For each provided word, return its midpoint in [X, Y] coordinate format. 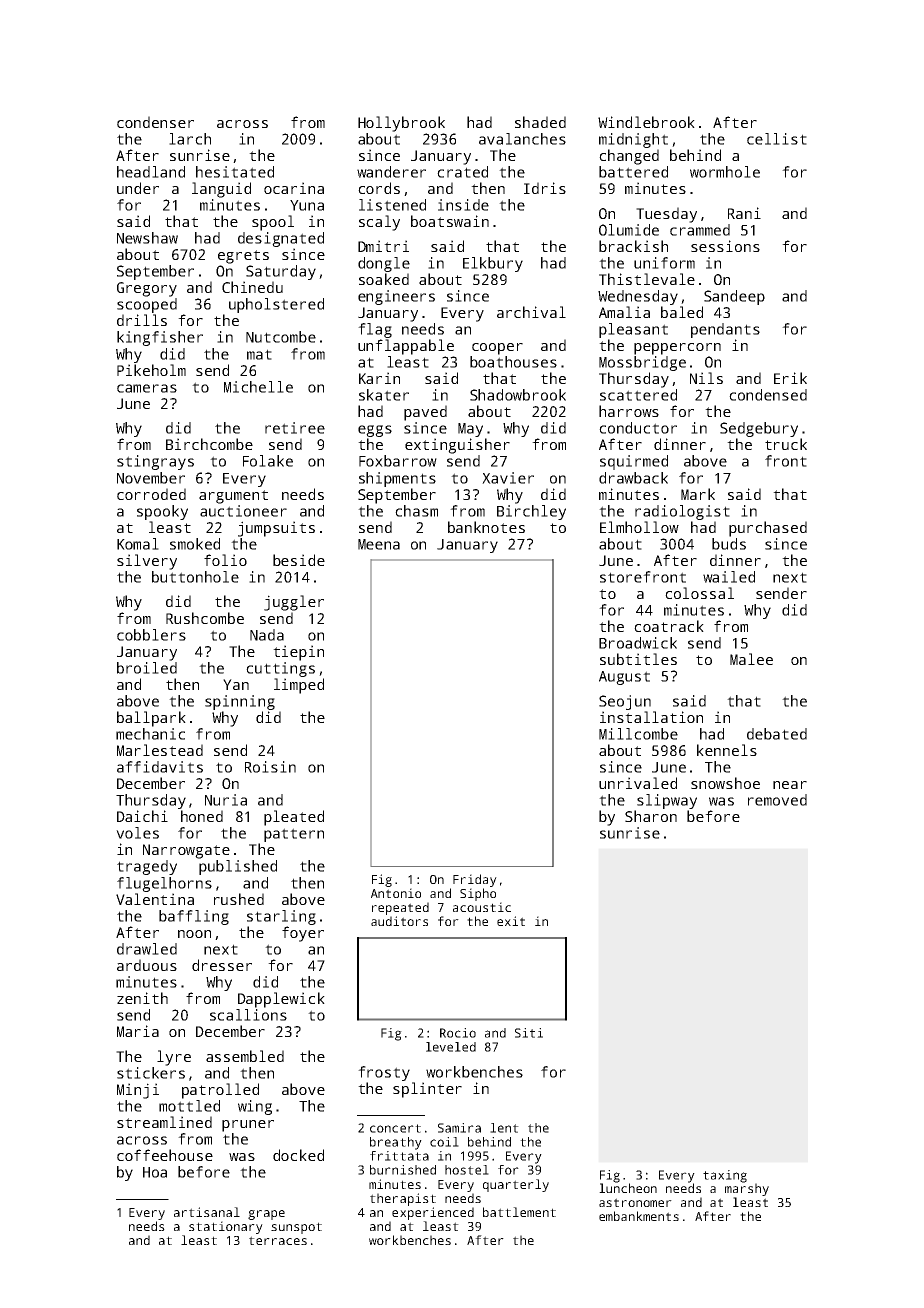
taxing [725, 1176]
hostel [467, 1170]
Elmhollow [639, 527]
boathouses [513, 362]
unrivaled [638, 783]
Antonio [396, 893]
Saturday [281, 272]
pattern [294, 835]
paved [425, 413]
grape [266, 1215]
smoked [195, 544]
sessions [725, 246]
